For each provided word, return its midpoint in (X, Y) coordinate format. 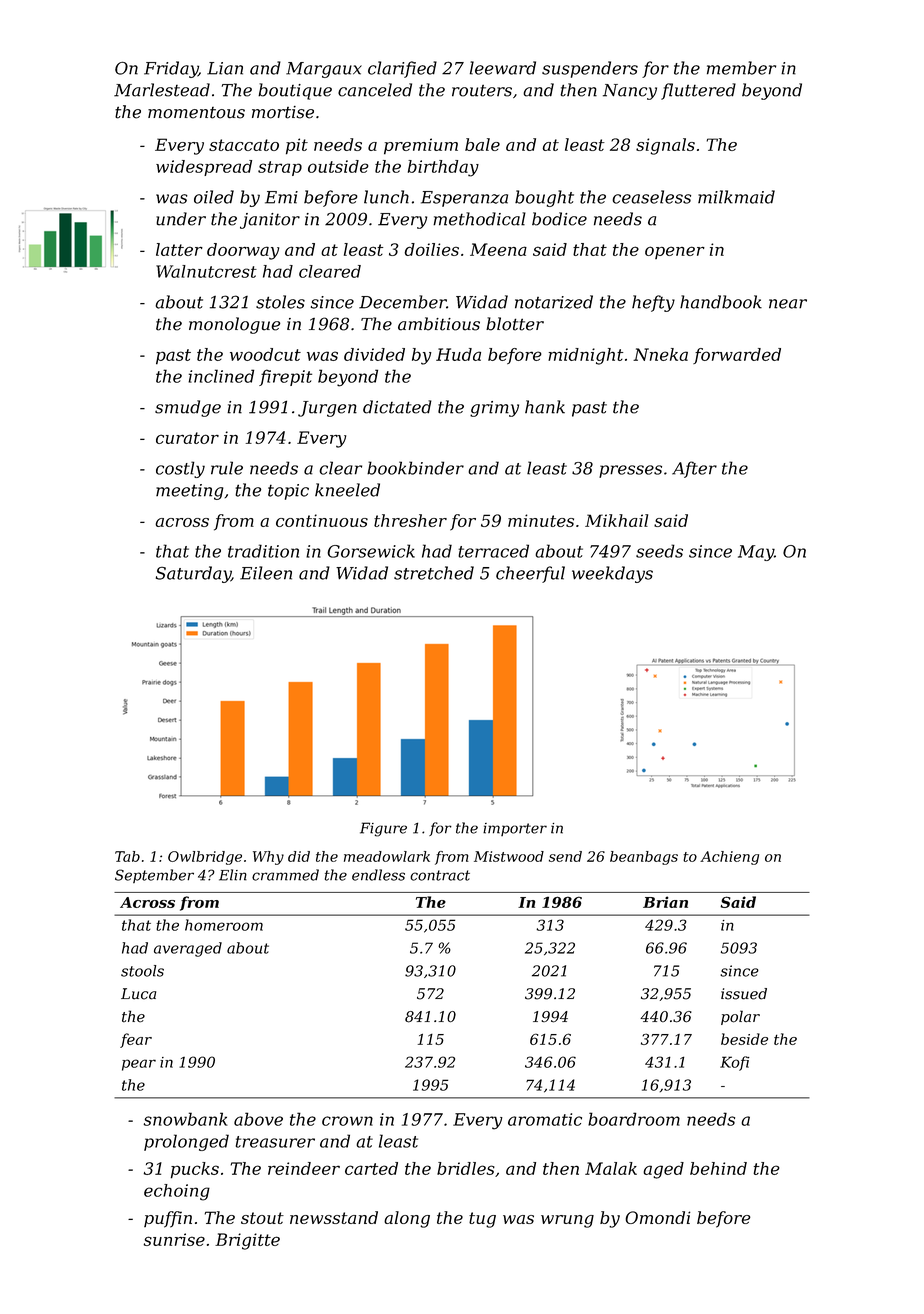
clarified (402, 69)
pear (139, 1065)
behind (718, 1168)
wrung (567, 1221)
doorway (243, 251)
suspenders (590, 69)
